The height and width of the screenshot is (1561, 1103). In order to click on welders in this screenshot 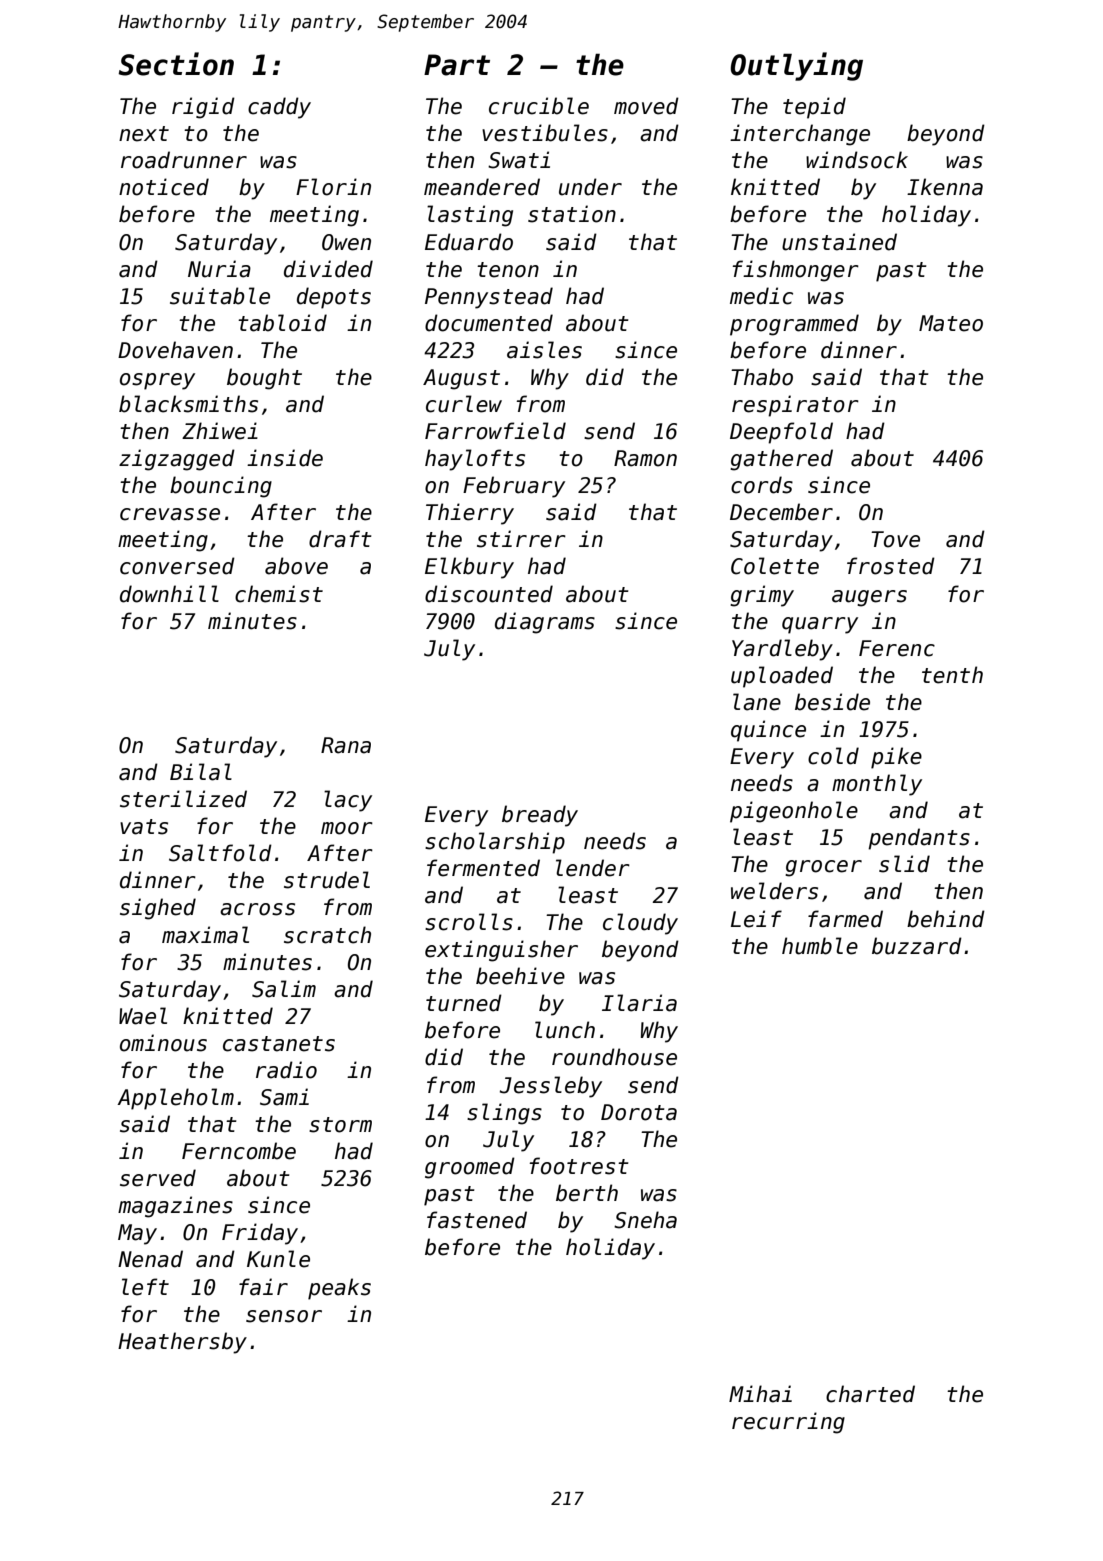, I will do `click(774, 891)`.
